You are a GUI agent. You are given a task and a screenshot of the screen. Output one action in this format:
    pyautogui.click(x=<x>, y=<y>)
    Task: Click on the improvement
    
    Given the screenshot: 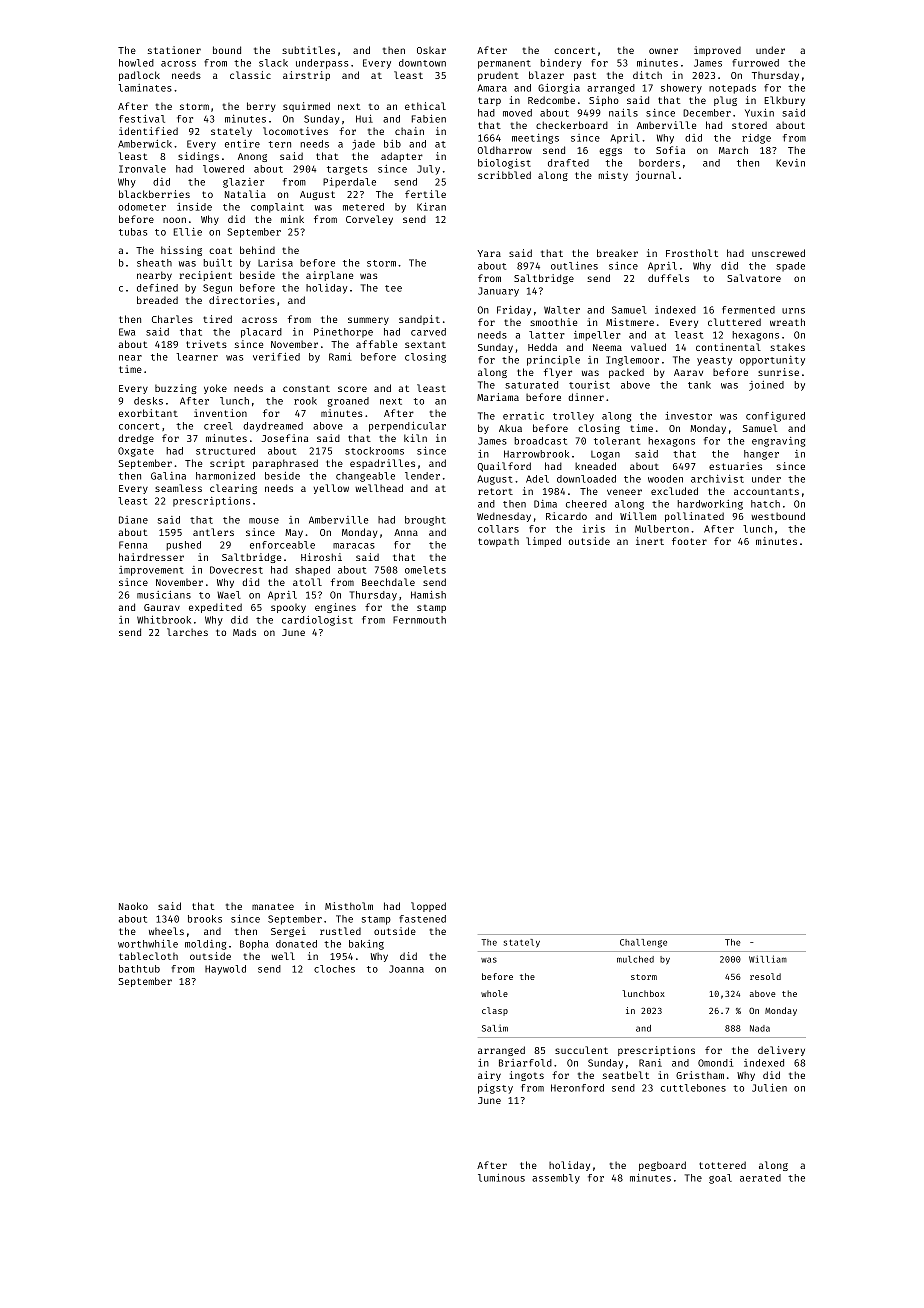 What is the action you would take?
    pyautogui.click(x=151, y=571)
